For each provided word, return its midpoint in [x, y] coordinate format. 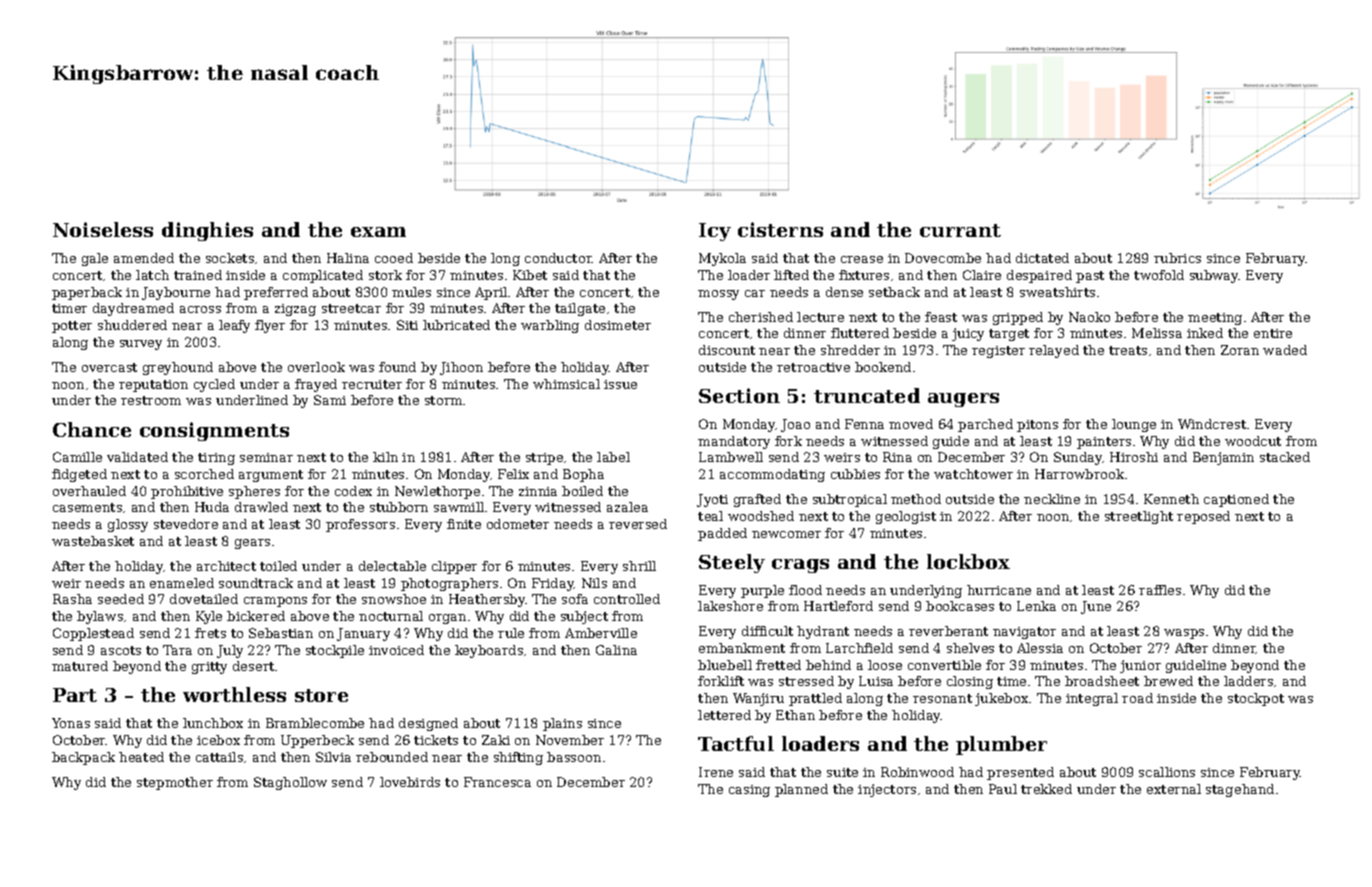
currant [960, 230]
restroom [151, 400]
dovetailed [204, 599]
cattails [219, 757]
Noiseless [103, 229]
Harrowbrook [1079, 474]
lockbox [968, 561]
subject [584, 617]
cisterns [780, 229]
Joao [795, 425]
